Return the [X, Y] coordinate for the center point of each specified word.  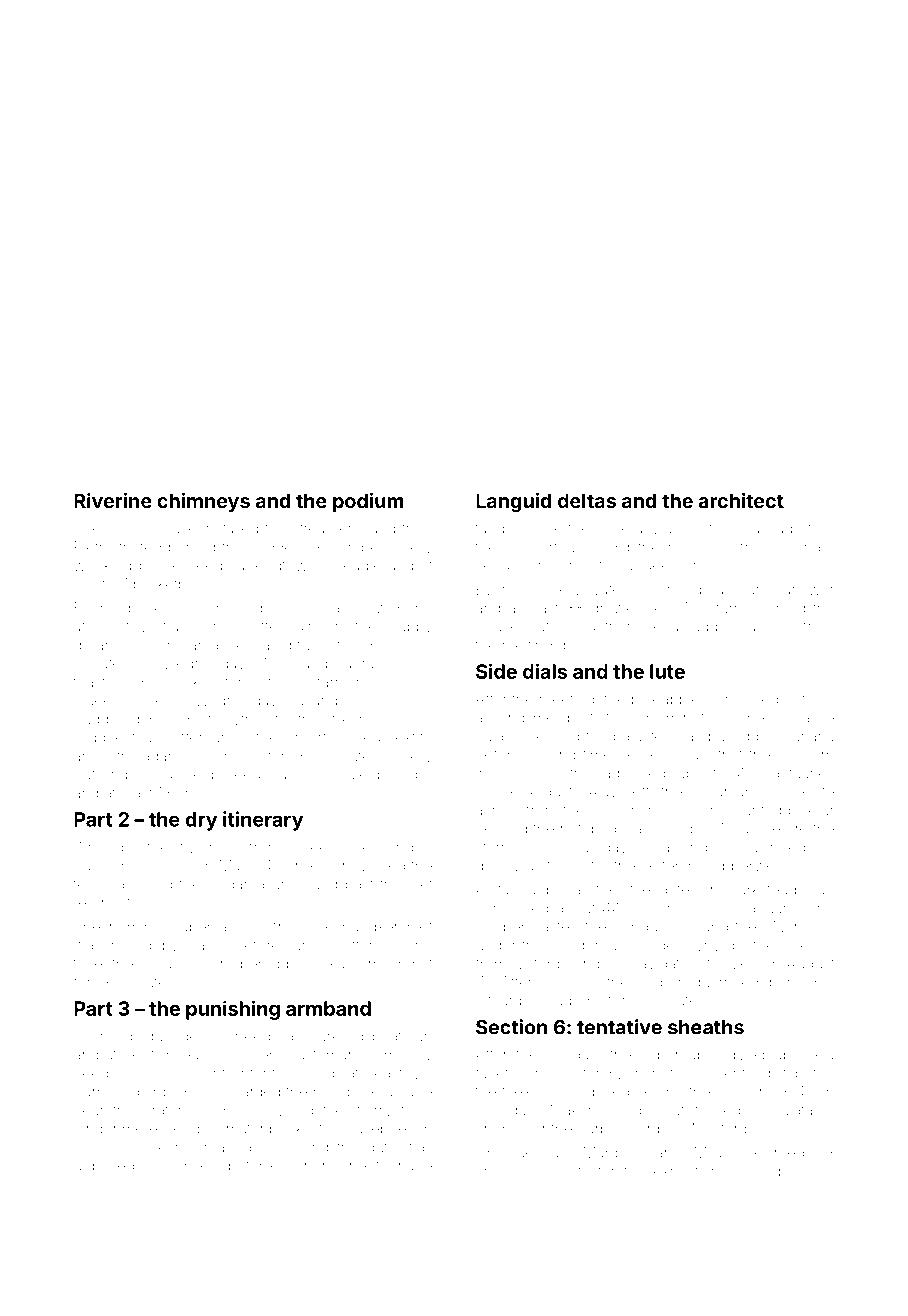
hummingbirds [124, 1093]
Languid [513, 502]
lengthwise [290, 567]
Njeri [740, 965]
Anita [492, 890]
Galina [762, 528]
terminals [104, 884]
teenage [404, 1168]
